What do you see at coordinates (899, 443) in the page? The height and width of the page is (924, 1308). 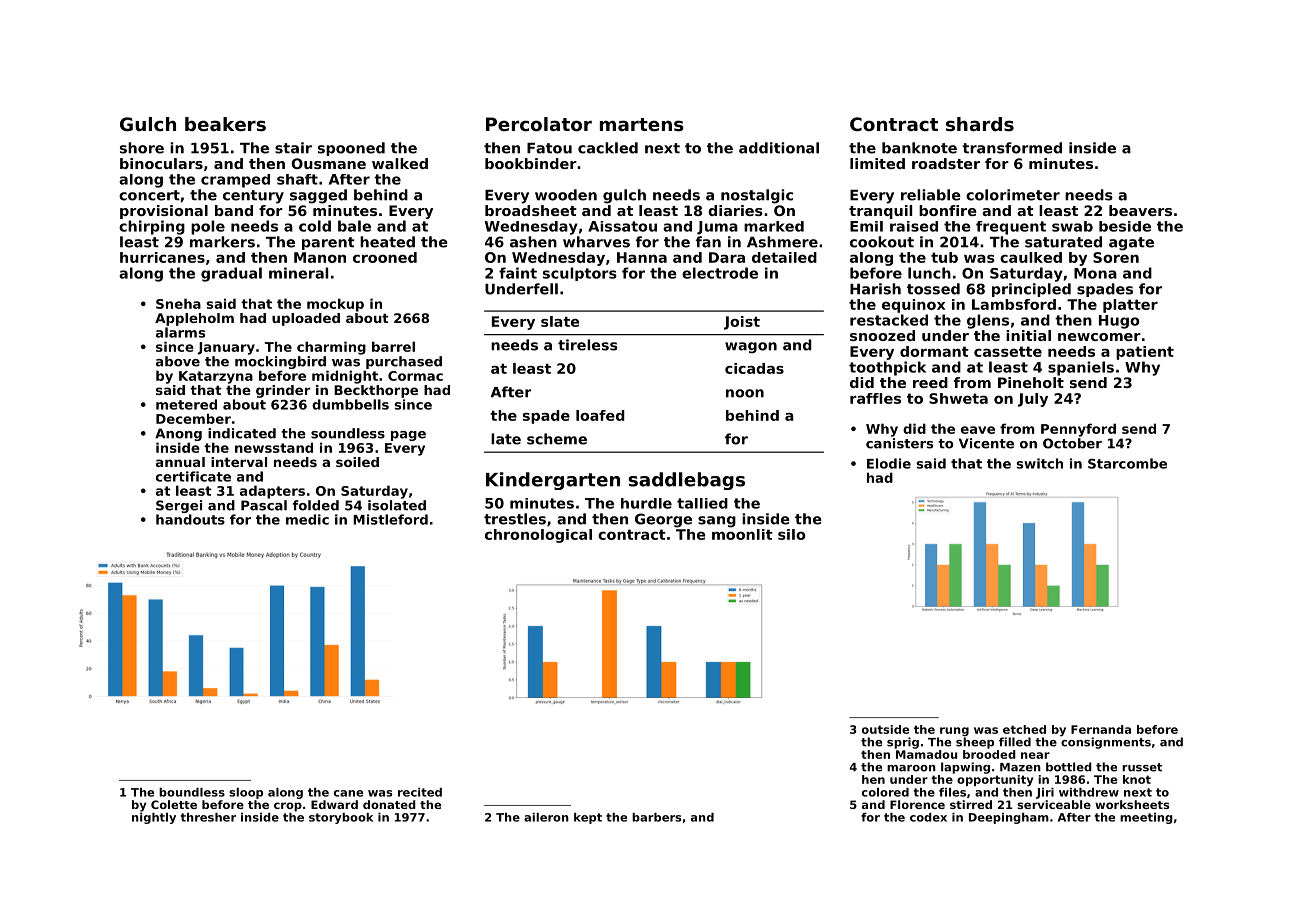 I see `canisters` at bounding box center [899, 443].
